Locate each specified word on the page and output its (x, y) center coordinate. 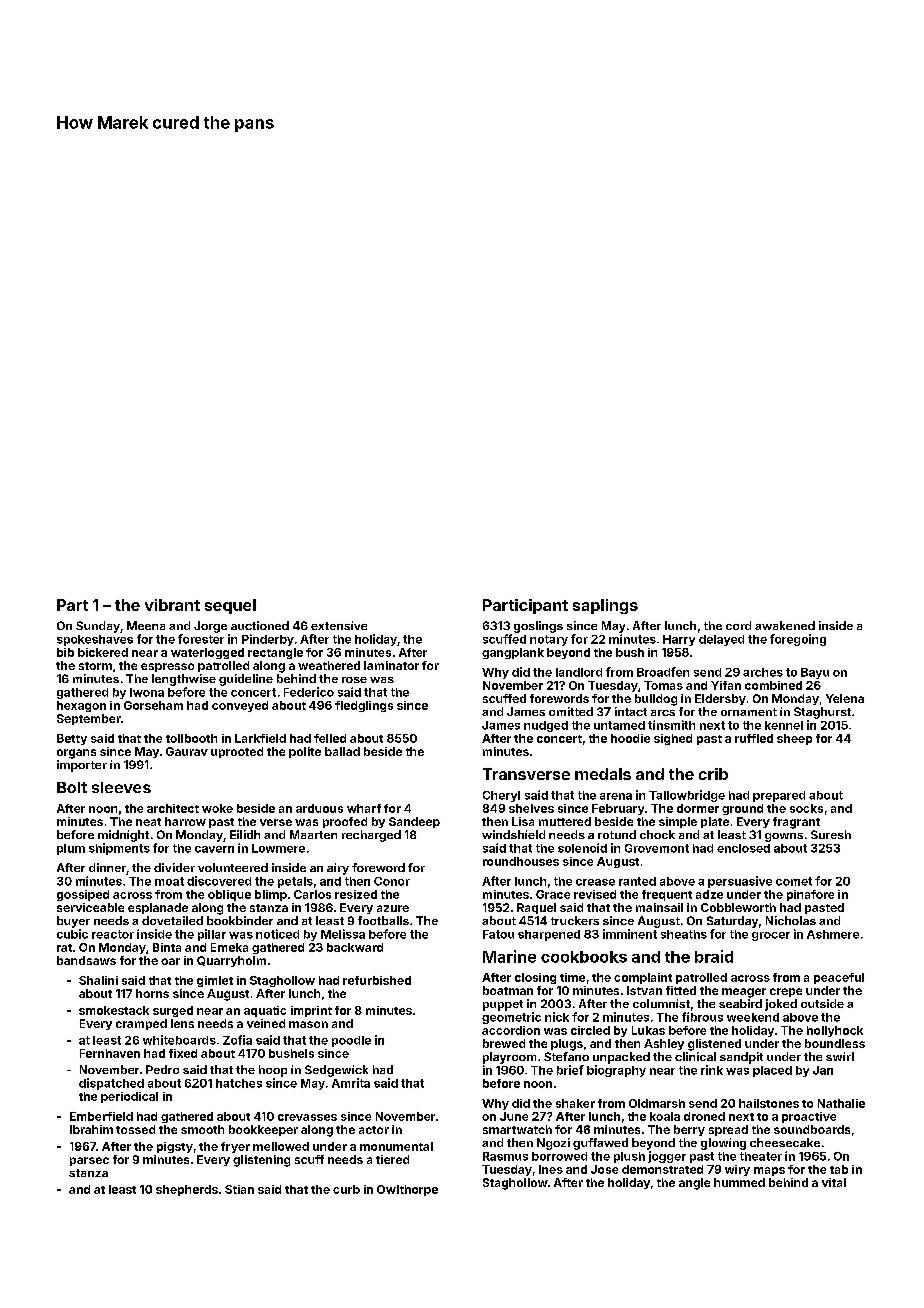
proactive (809, 1117)
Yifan (726, 685)
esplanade (158, 908)
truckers (575, 920)
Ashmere (833, 934)
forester (201, 639)
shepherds (187, 1190)
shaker (575, 1103)
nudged (546, 726)
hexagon (81, 706)
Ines (551, 1169)
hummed (739, 1182)
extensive (339, 625)
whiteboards (179, 1040)
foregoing (798, 640)
